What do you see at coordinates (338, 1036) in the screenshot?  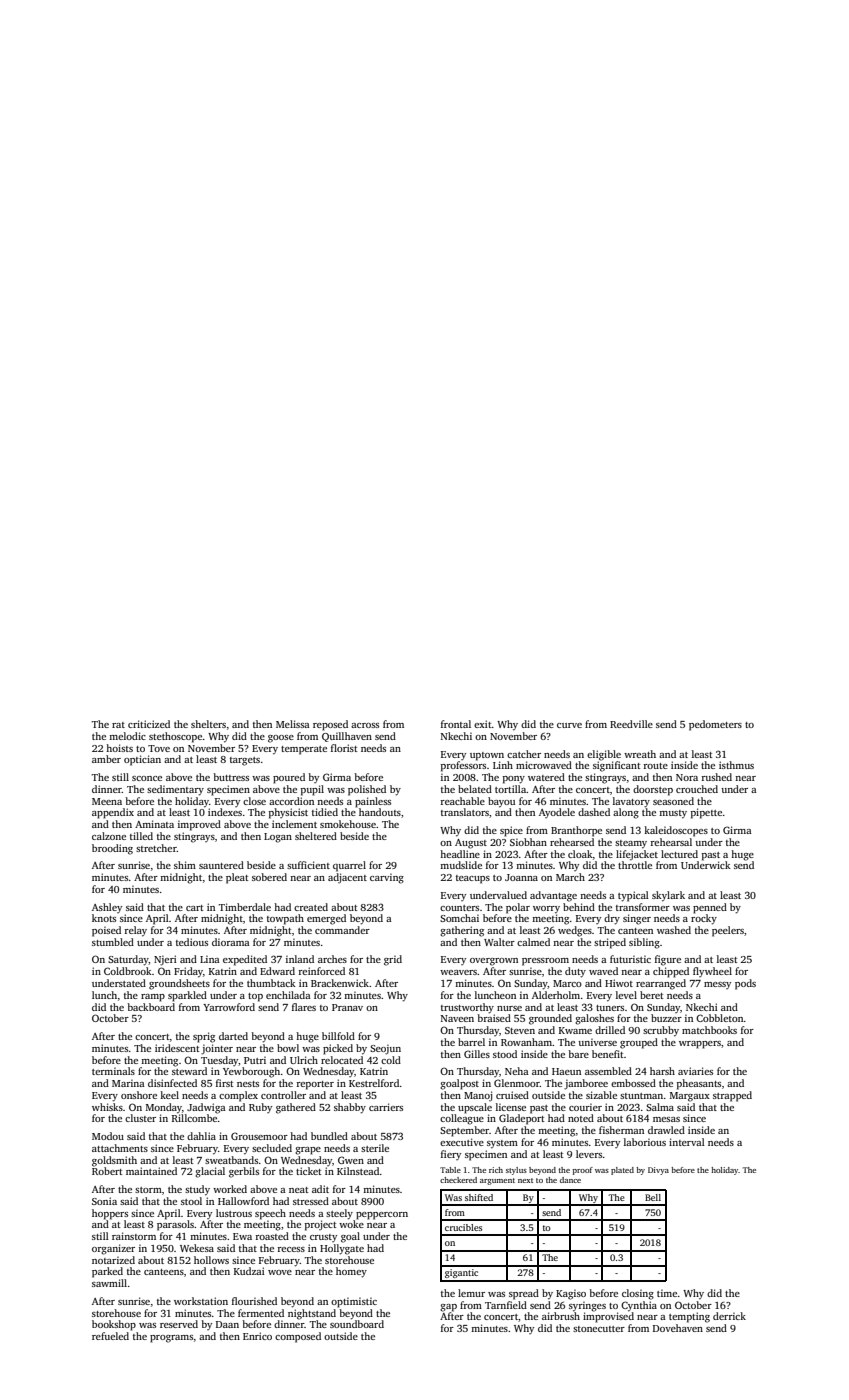 I see `billfold` at bounding box center [338, 1036].
